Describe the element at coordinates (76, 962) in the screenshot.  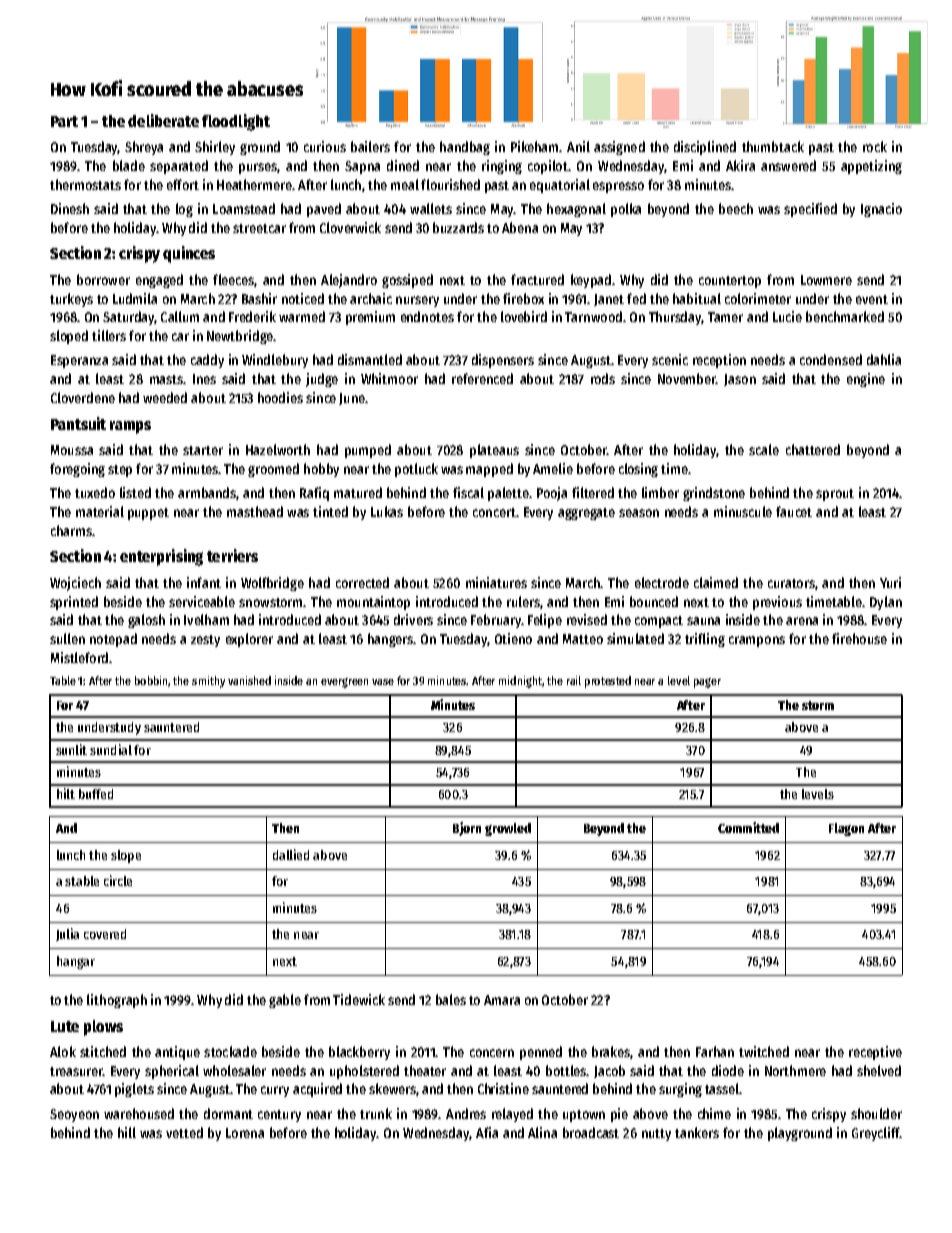
I see `hangar` at that location.
